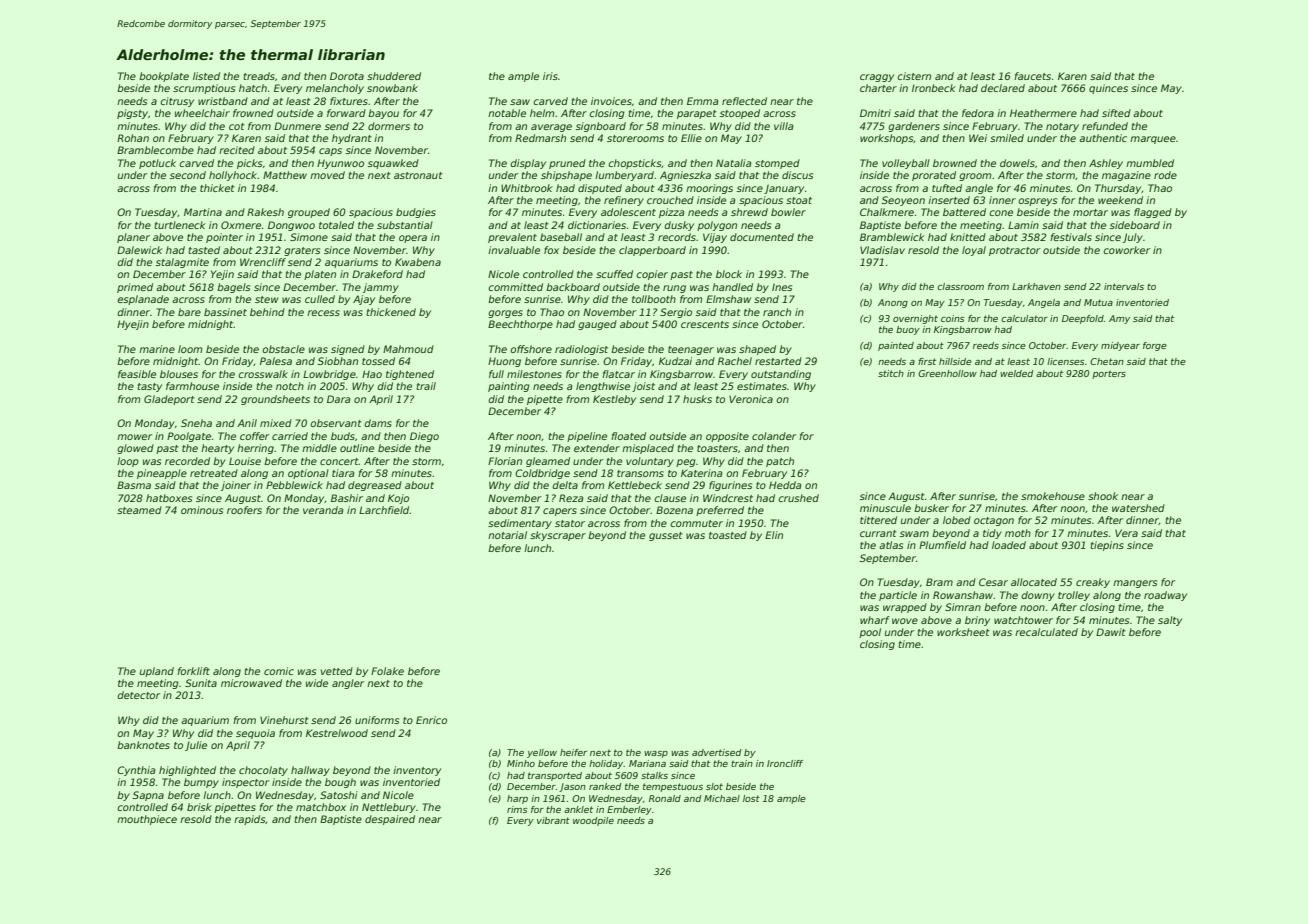 The width and height of the image is (1308, 924). I want to click on dowels, so click(1017, 163).
